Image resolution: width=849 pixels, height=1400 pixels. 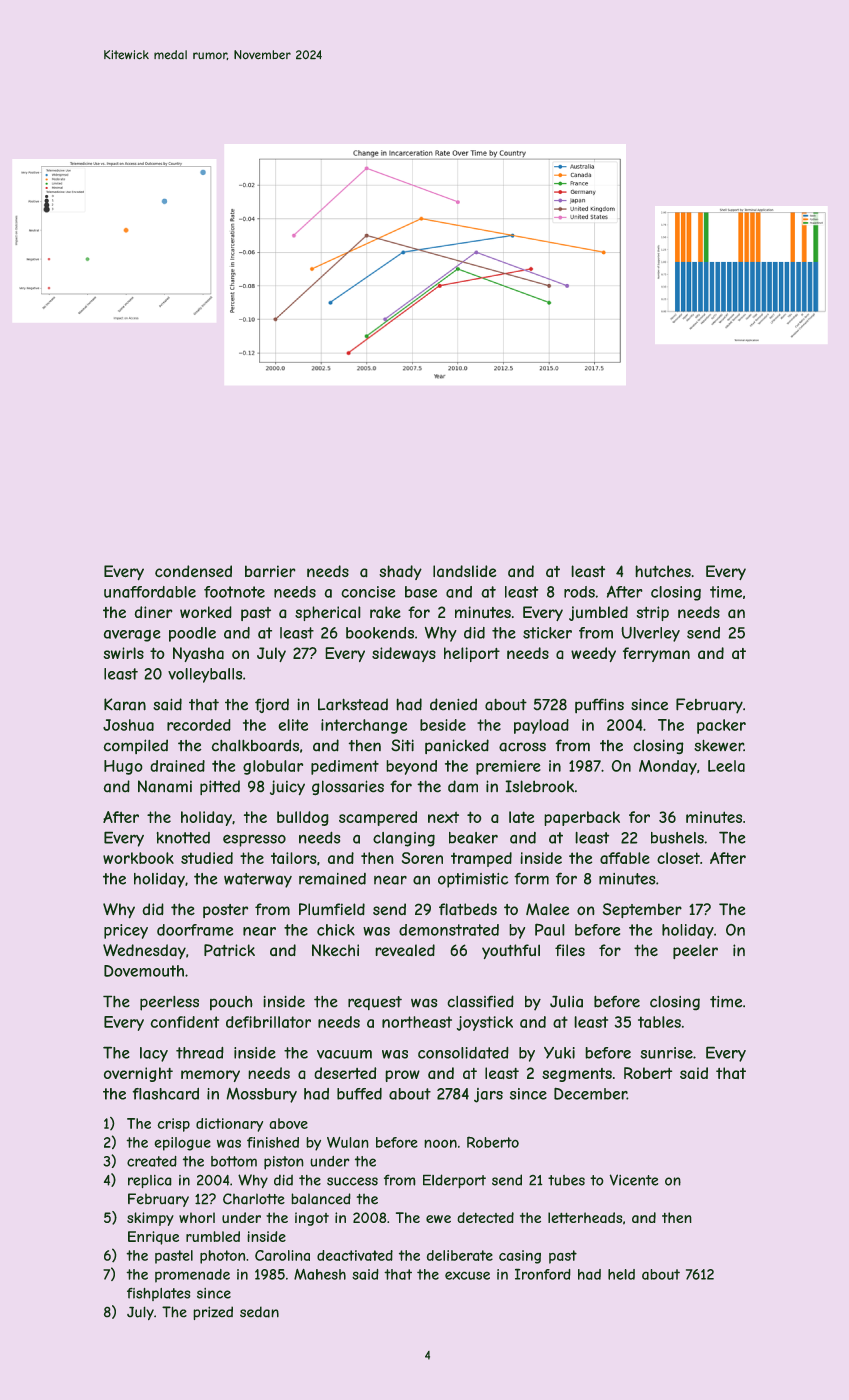 I want to click on balanced, so click(x=321, y=1199).
